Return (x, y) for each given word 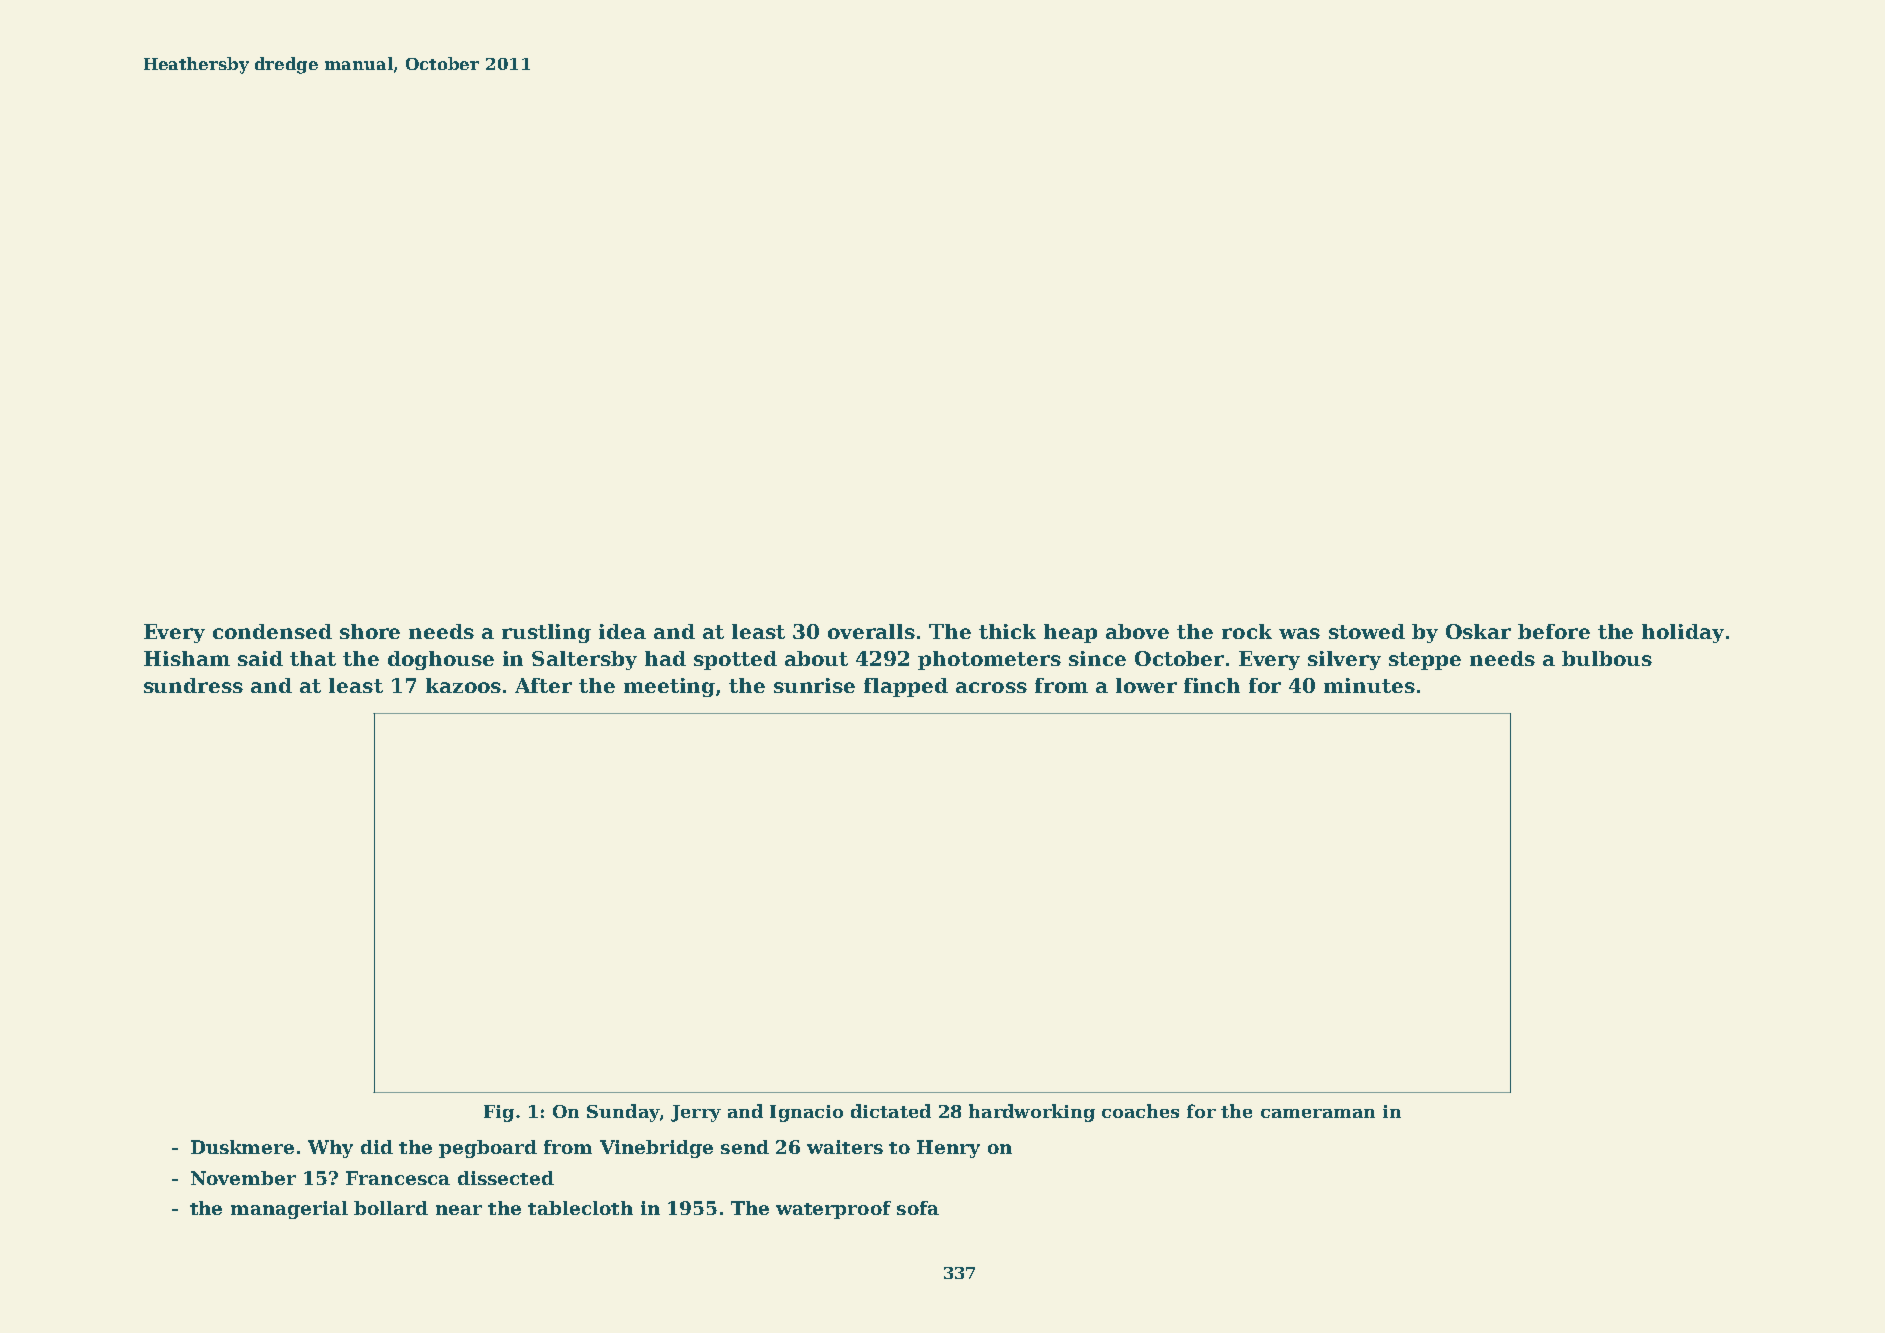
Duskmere (242, 1147)
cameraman (1318, 1113)
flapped (906, 687)
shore (370, 631)
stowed (1367, 631)
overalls (871, 631)
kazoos (463, 685)
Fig (499, 1113)
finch (1212, 685)
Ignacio (806, 1113)
